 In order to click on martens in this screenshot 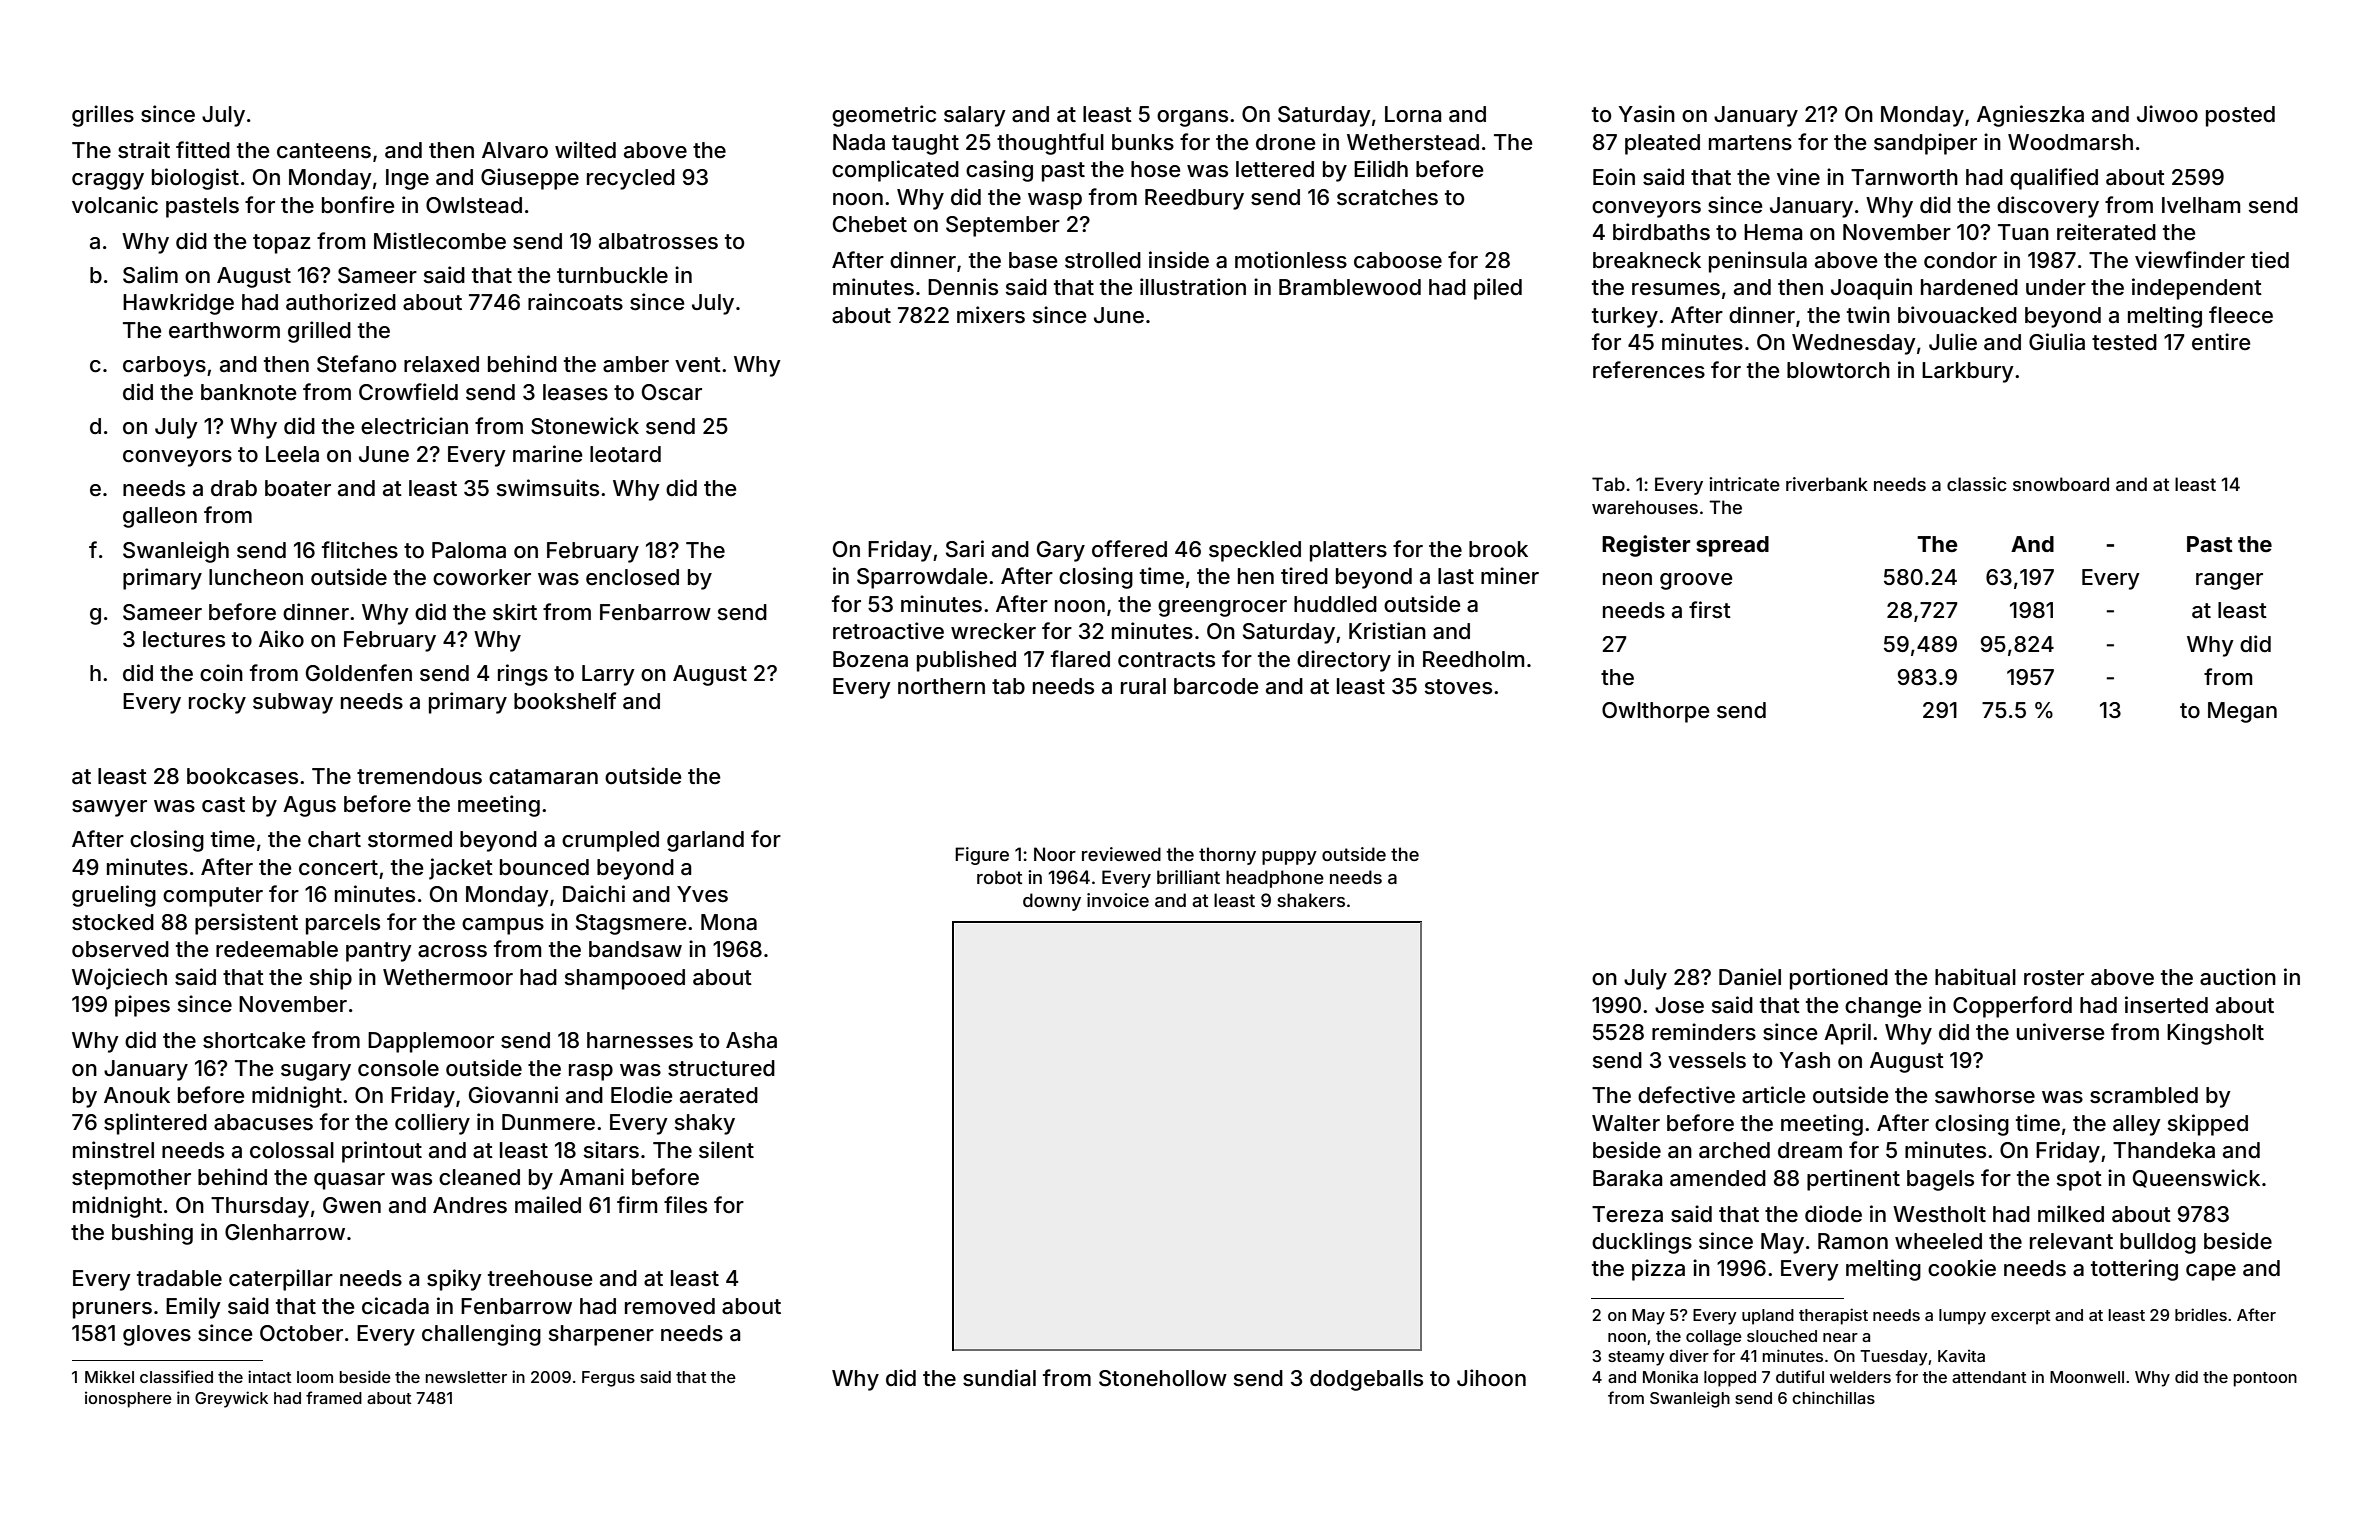, I will do `click(1750, 143)`.
